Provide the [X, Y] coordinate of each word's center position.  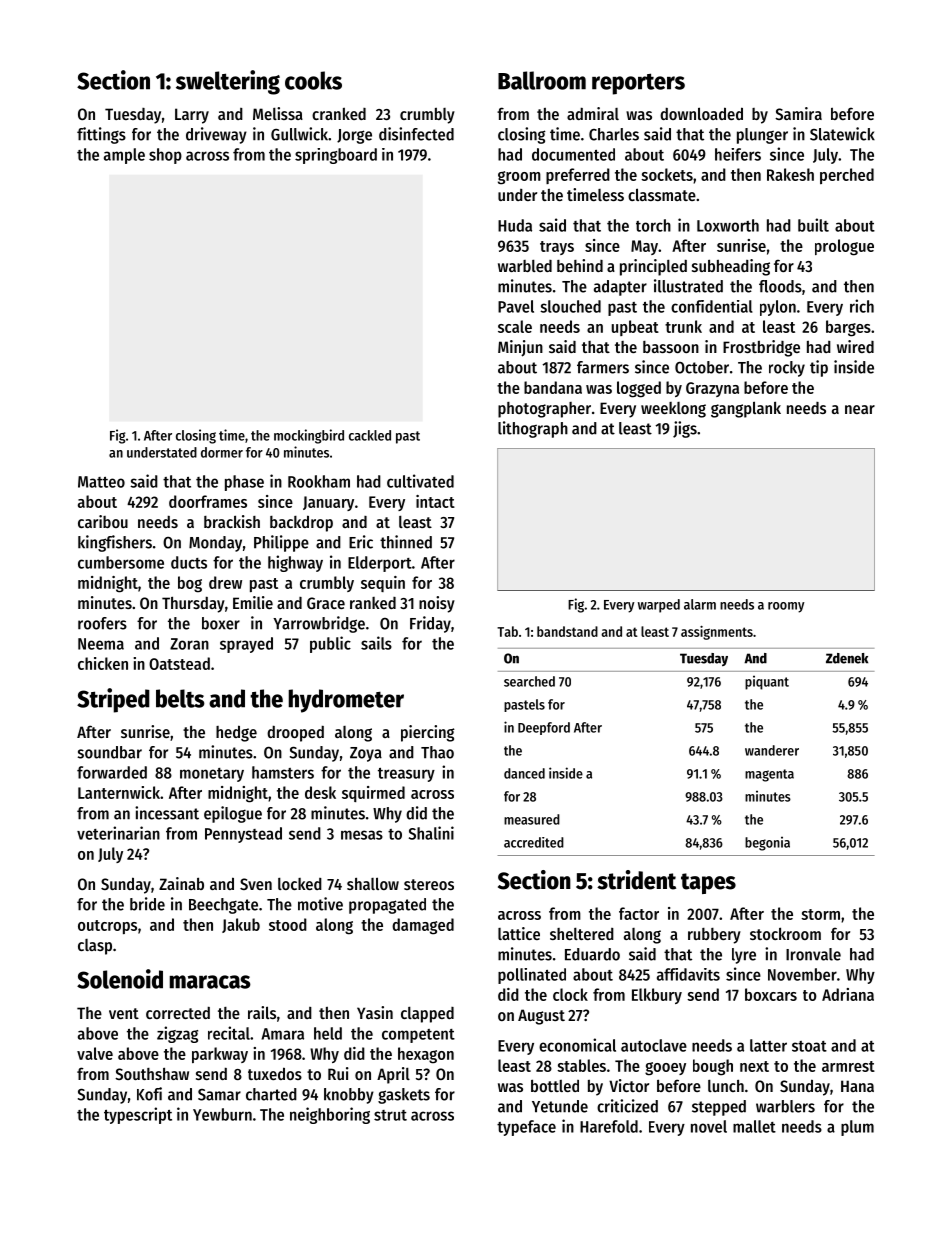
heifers [738, 154]
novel [709, 1126]
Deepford [544, 728]
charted [271, 1094]
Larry [192, 116]
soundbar [110, 752]
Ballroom [542, 80]
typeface [526, 1128]
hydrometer [346, 701]
